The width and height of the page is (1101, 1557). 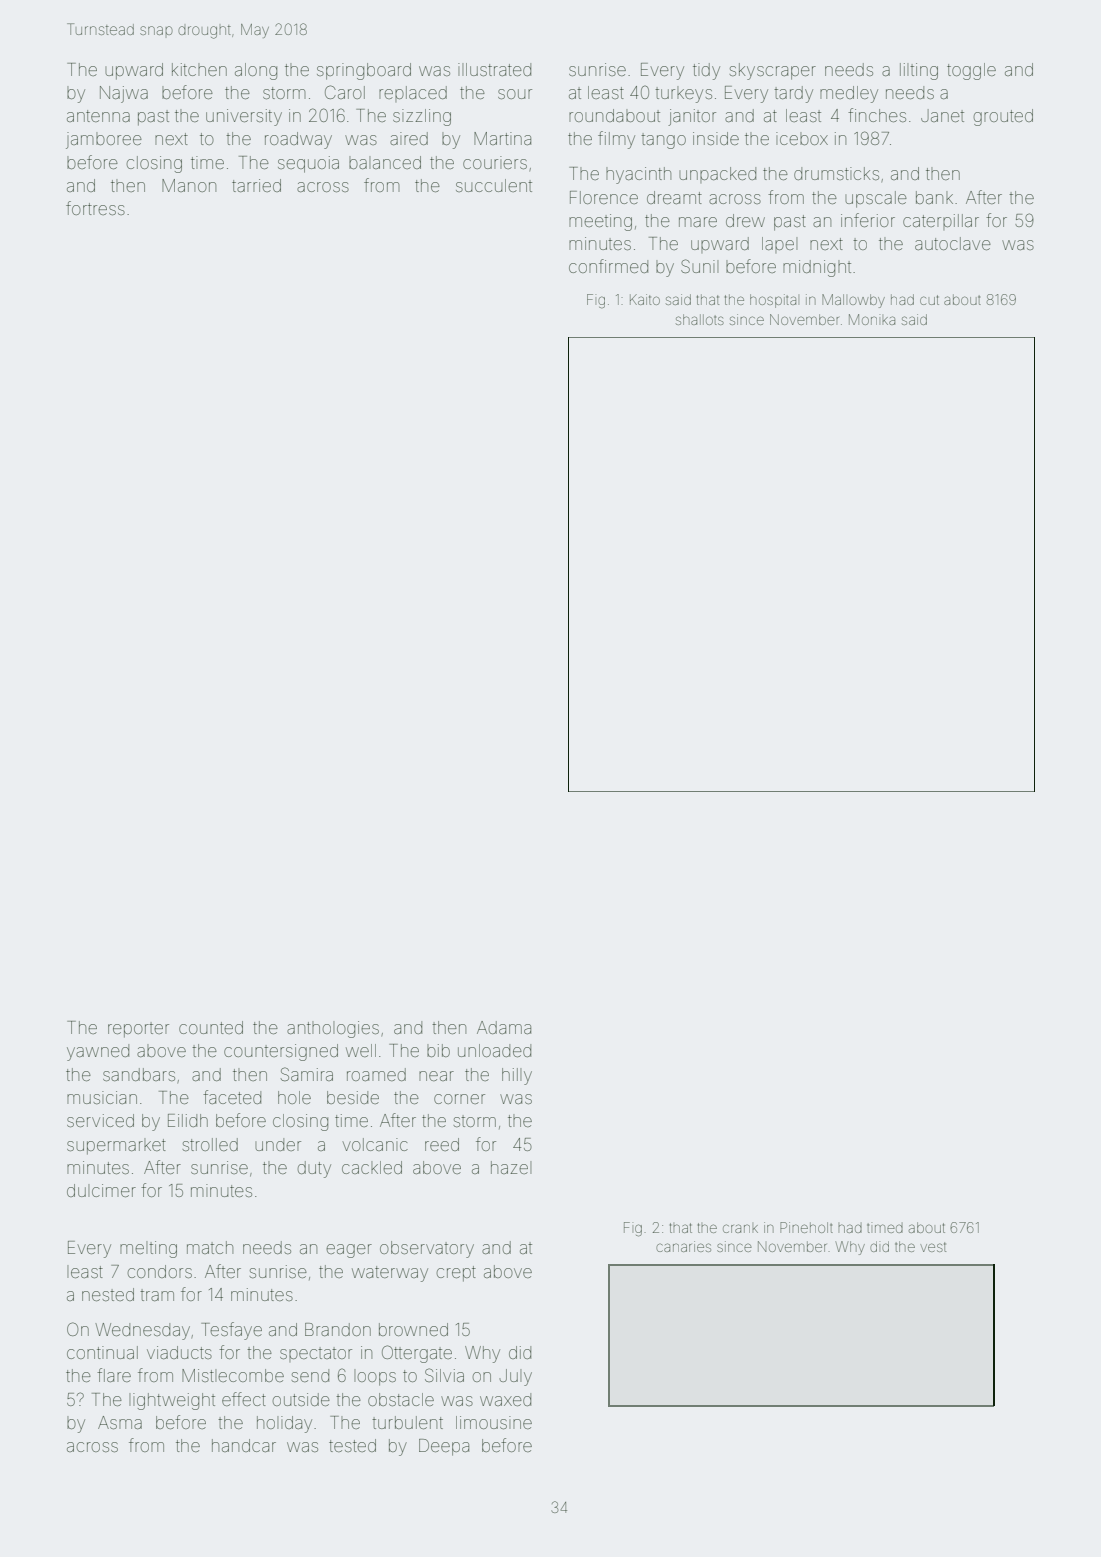 What do you see at coordinates (868, 220) in the page?
I see `inferior` at bounding box center [868, 220].
